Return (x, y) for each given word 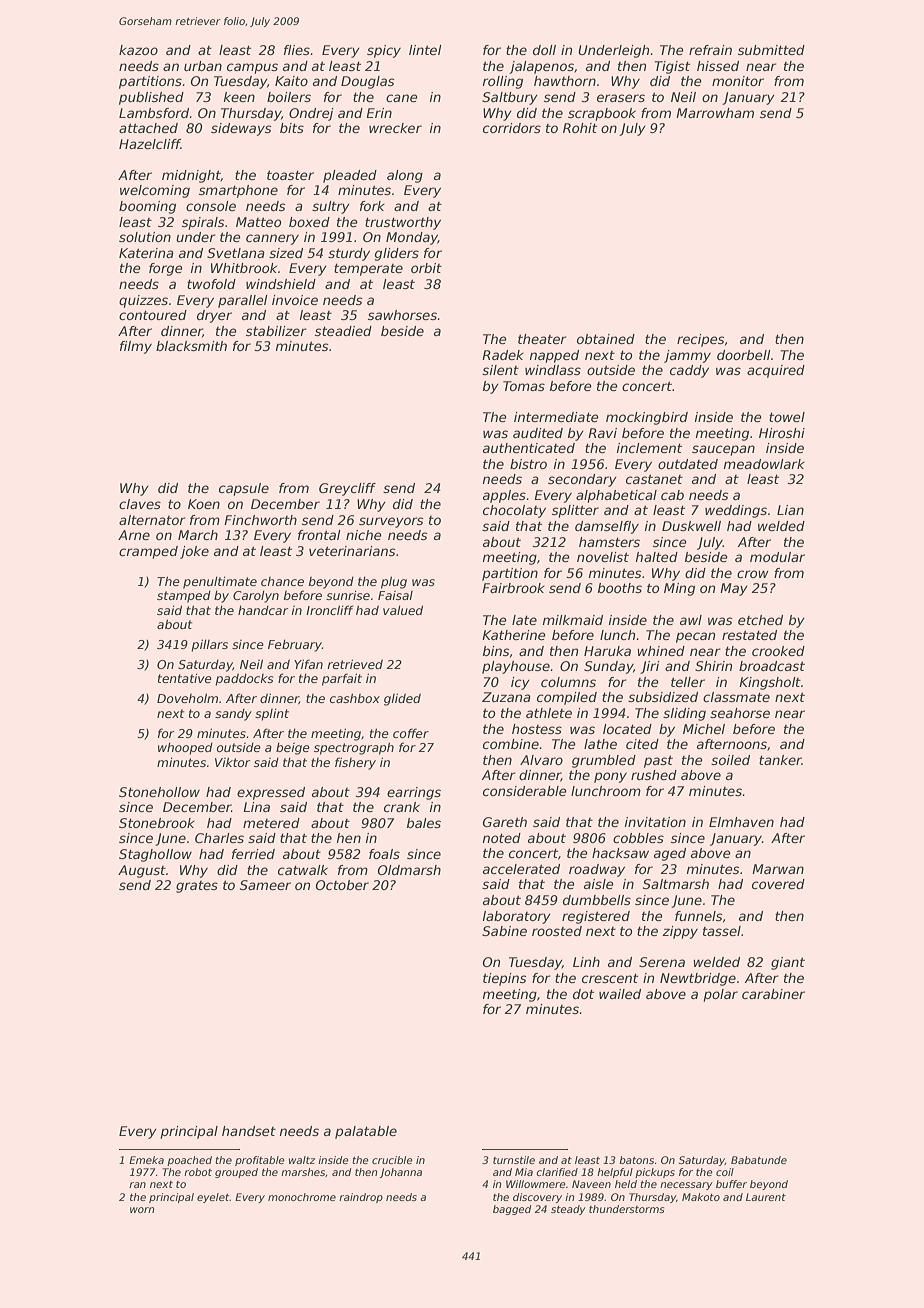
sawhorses (402, 315)
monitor (738, 81)
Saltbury (510, 98)
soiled (730, 760)
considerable (525, 791)
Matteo (258, 222)
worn (142, 1210)
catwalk (303, 870)
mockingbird (647, 418)
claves (140, 504)
